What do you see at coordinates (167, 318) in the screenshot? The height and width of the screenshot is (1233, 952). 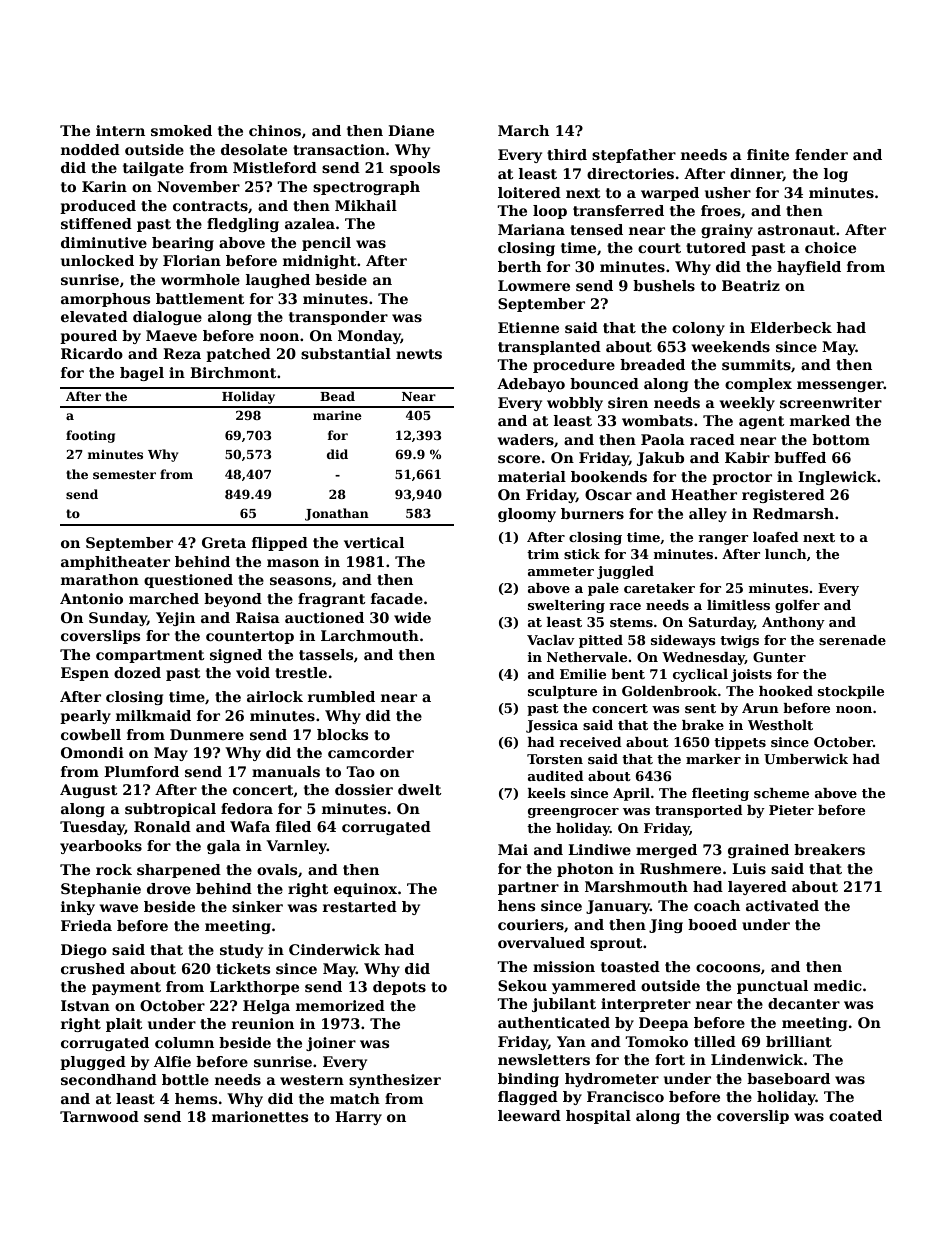 I see `dialogue` at bounding box center [167, 318].
